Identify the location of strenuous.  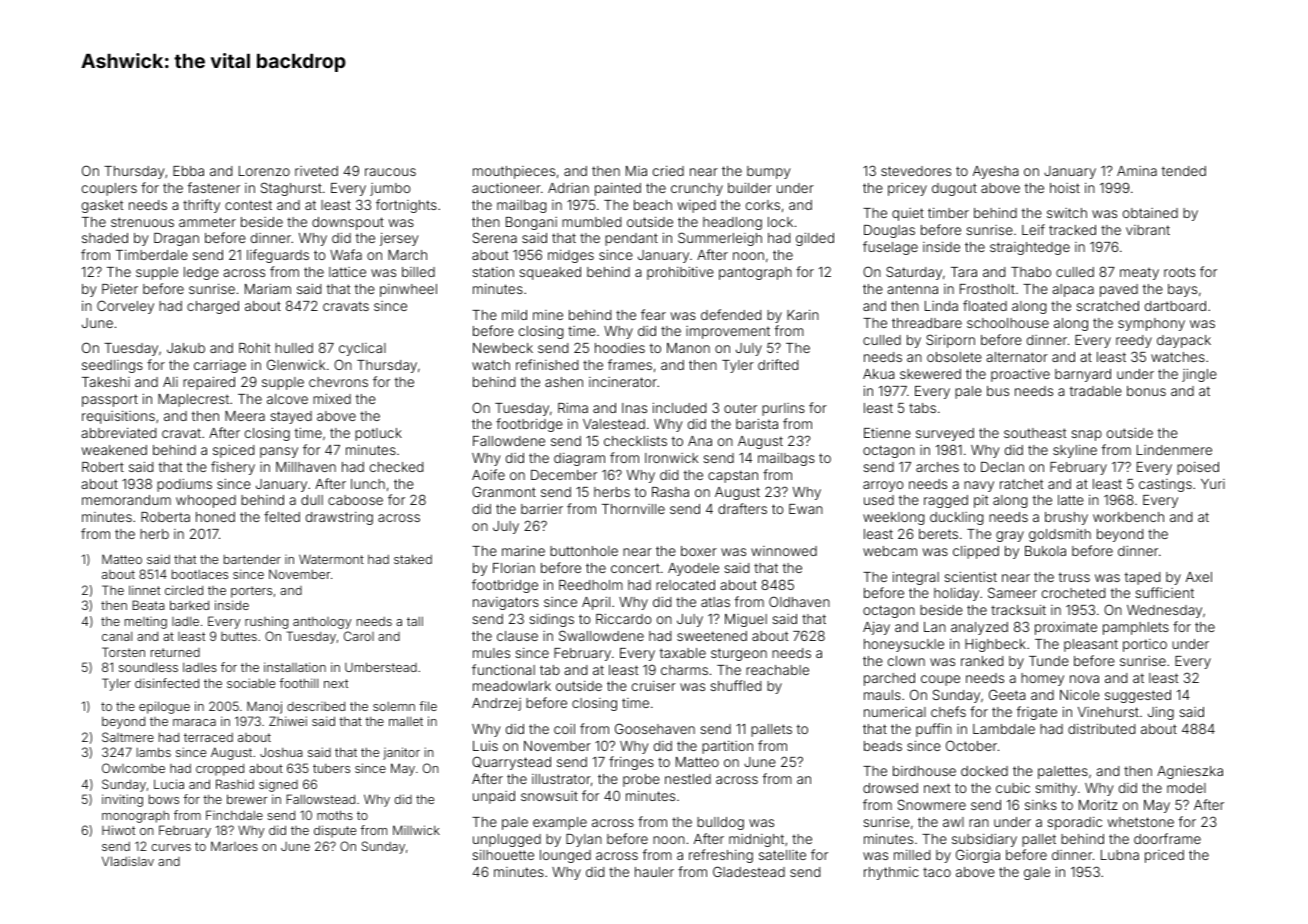
(142, 222).
